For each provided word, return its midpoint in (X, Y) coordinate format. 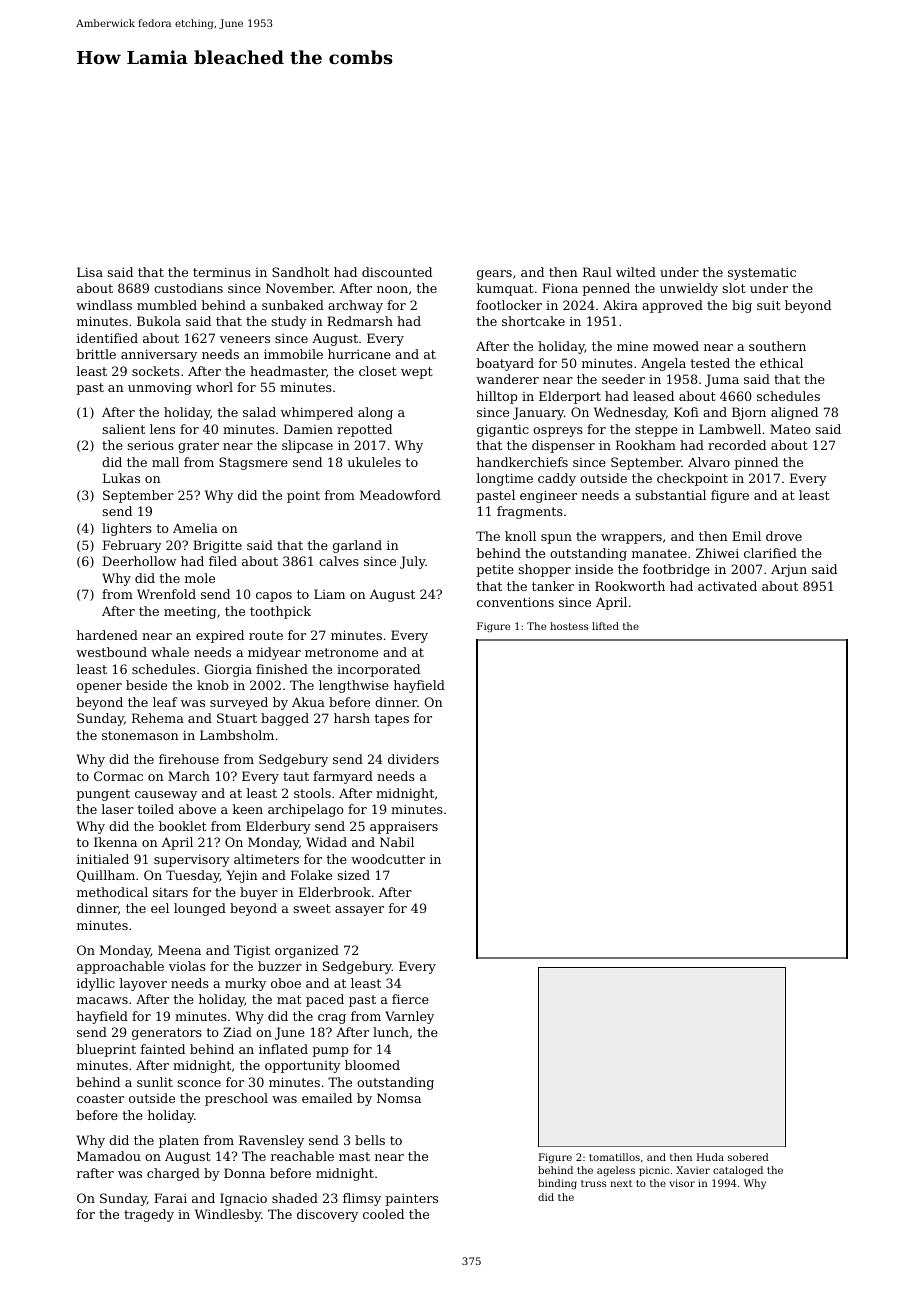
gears (494, 275)
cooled (383, 1214)
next (621, 1183)
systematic (762, 274)
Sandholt (300, 272)
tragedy (149, 1215)
